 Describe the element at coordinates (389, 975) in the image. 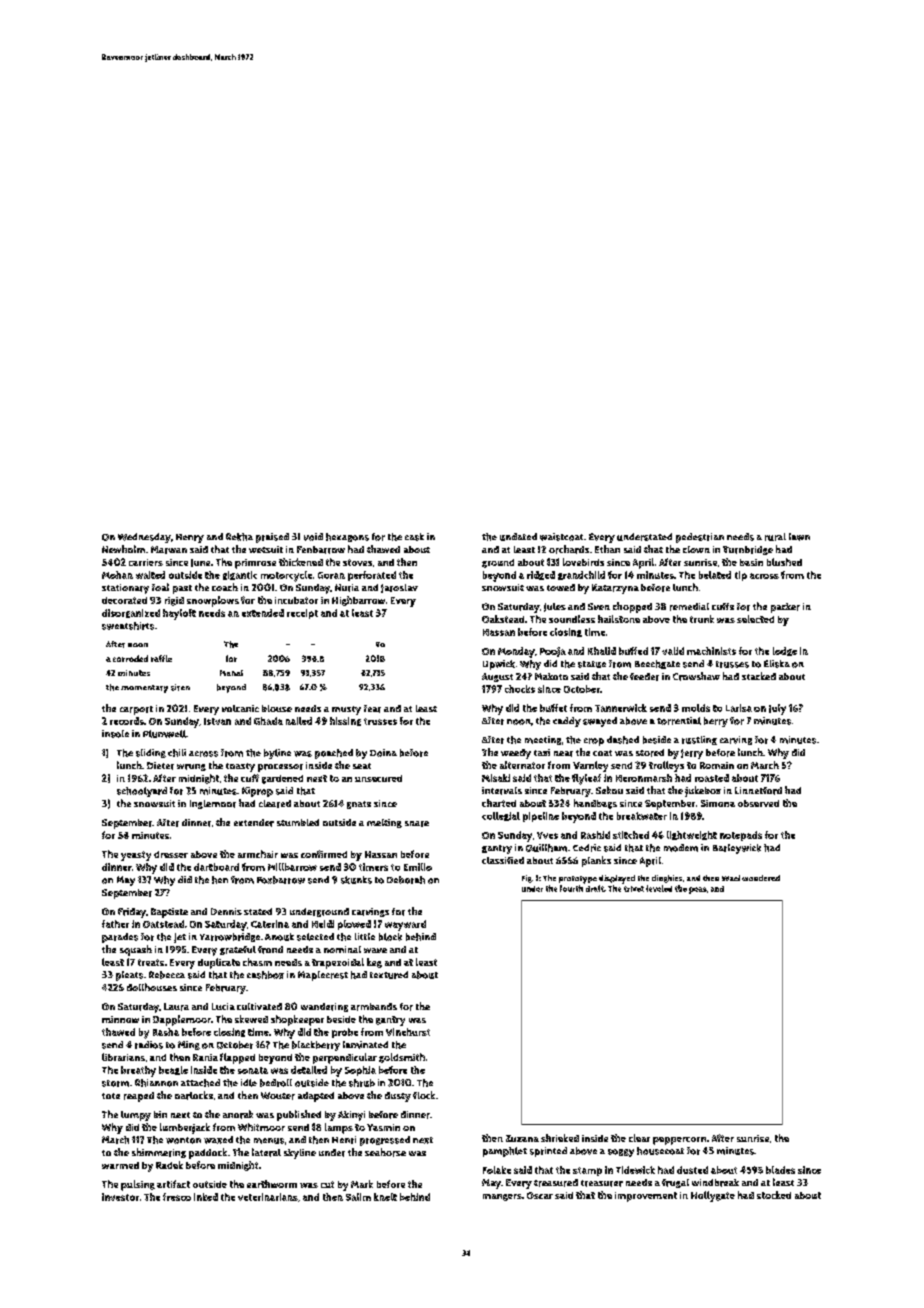

I see `textured` at that location.
